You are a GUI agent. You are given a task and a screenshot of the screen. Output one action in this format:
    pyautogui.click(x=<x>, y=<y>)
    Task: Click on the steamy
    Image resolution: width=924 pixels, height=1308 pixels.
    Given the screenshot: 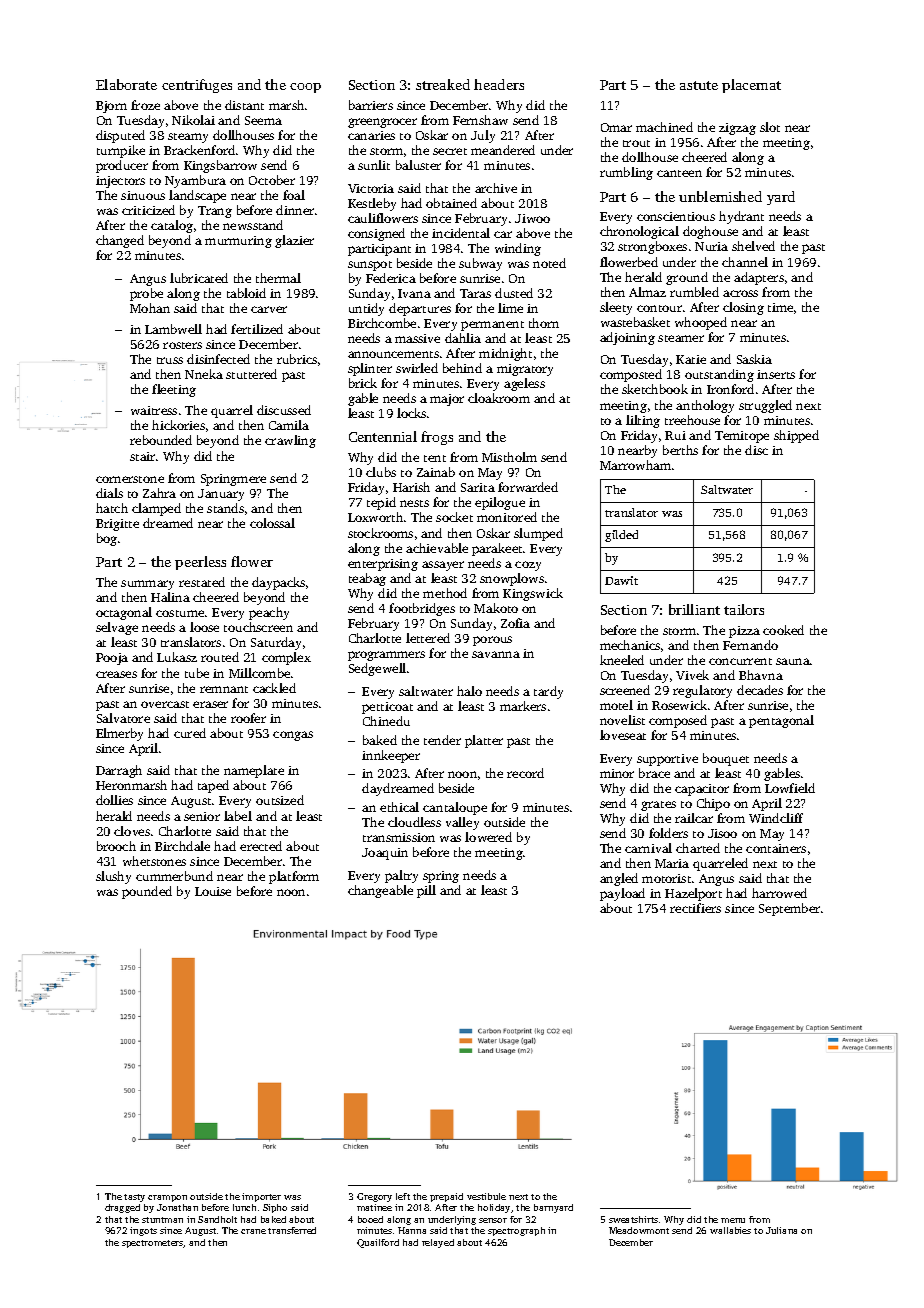 What is the action you would take?
    pyautogui.click(x=188, y=138)
